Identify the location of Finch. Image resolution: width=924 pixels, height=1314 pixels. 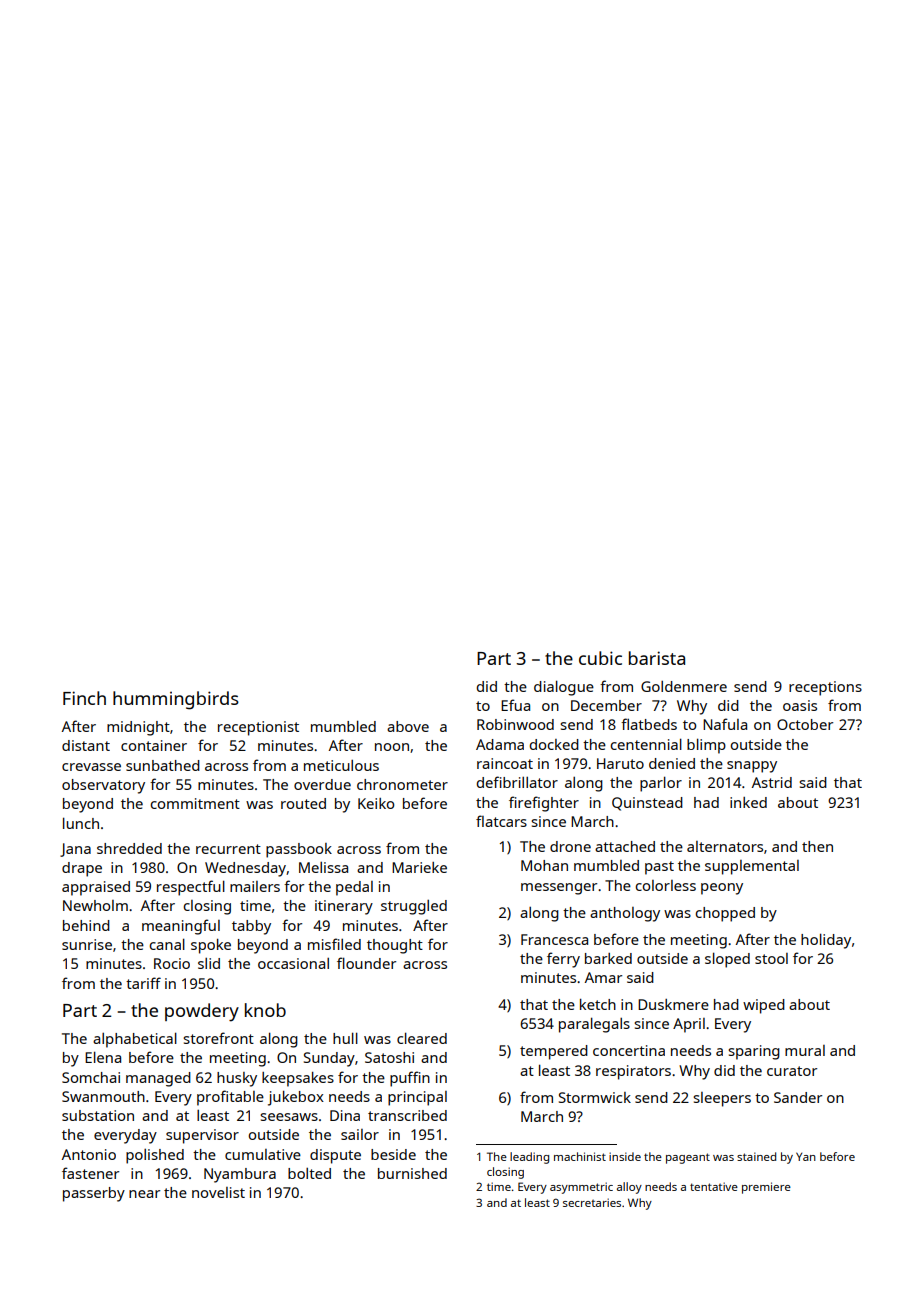
(84, 698).
